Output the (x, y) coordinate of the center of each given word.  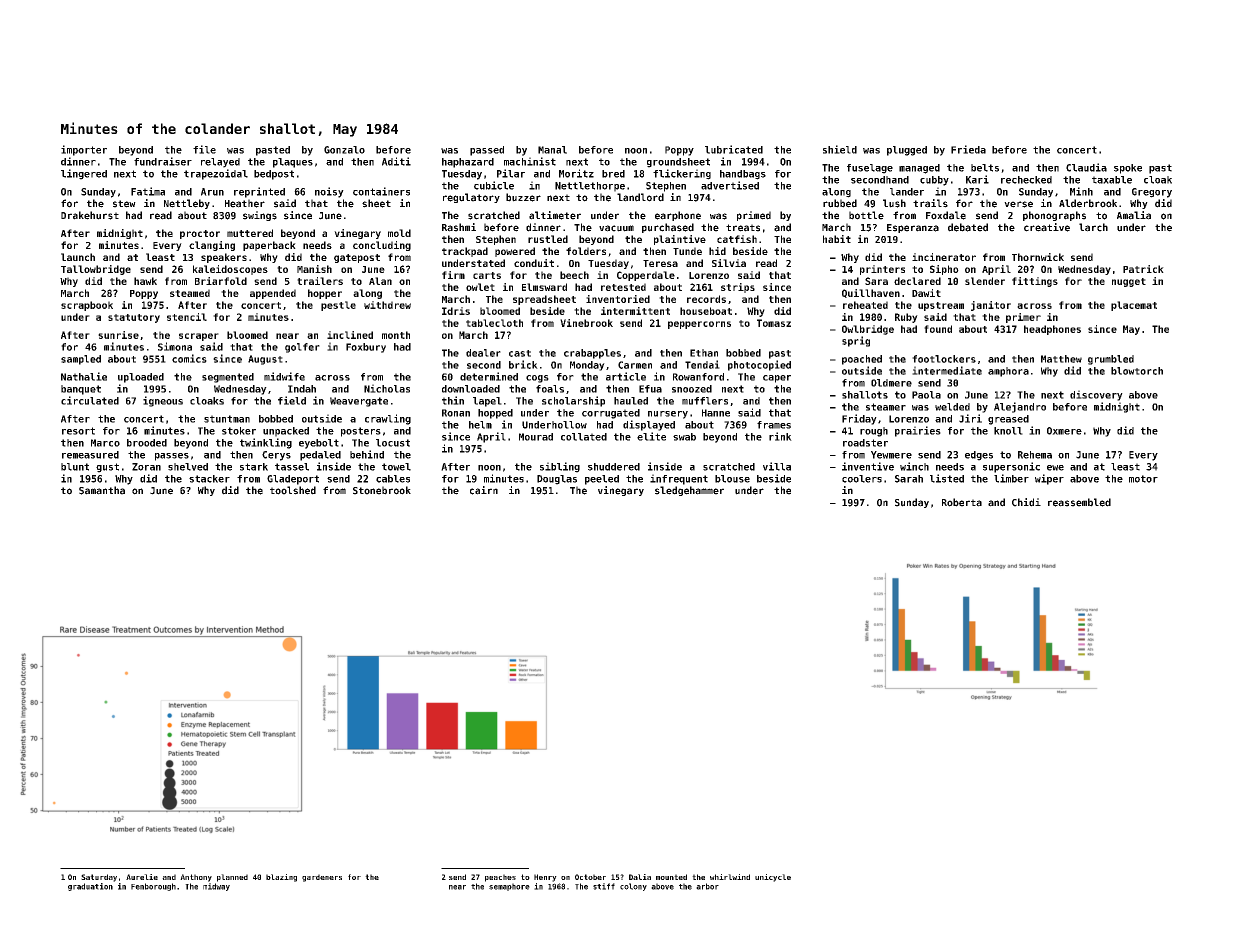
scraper (199, 337)
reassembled (1079, 502)
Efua (650, 389)
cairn (484, 490)
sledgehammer (689, 491)
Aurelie (142, 877)
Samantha (102, 490)
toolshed (293, 490)
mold (399, 233)
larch (1093, 227)
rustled (548, 239)
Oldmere (891, 383)
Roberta (962, 502)
